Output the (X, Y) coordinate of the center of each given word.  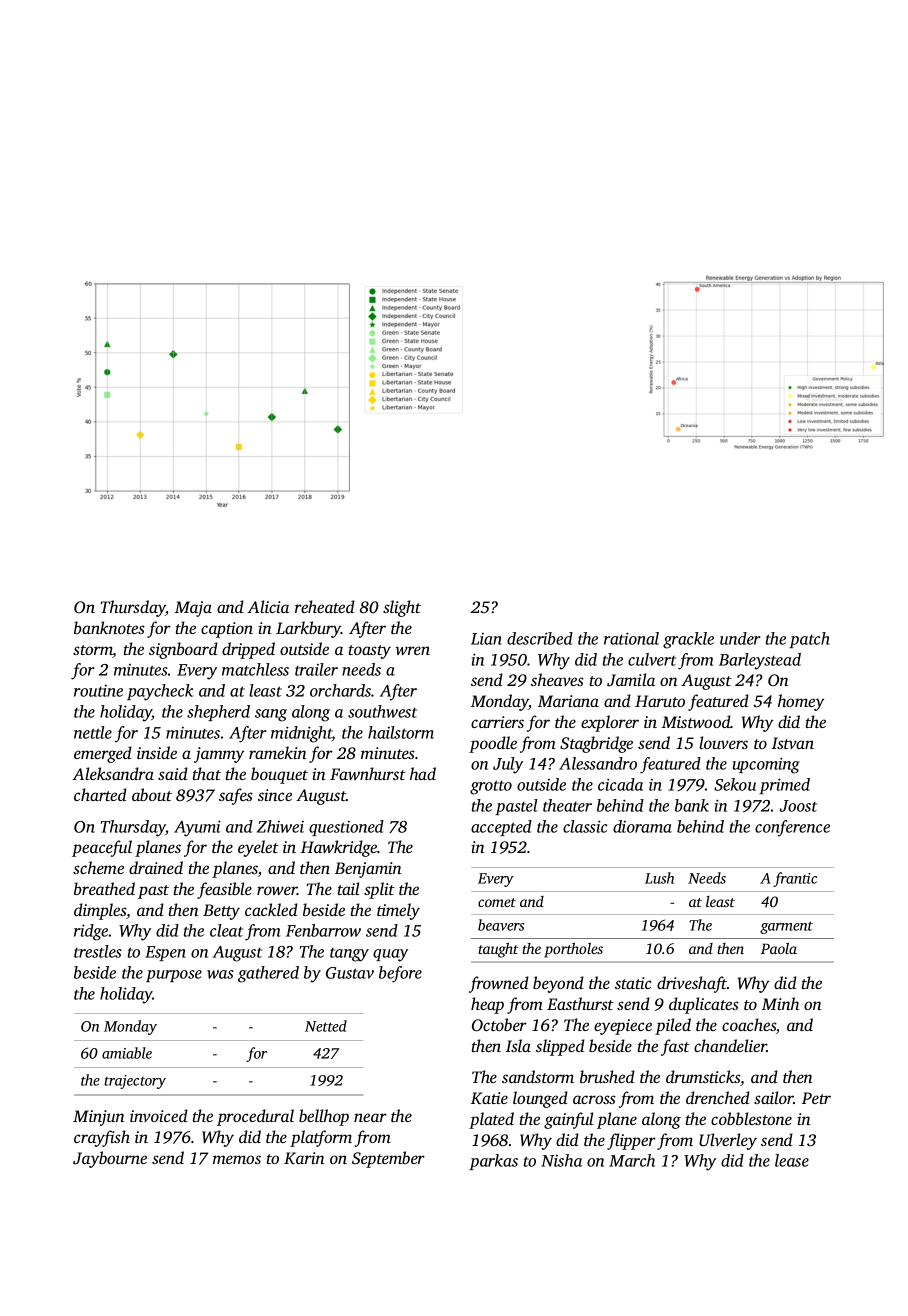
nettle (93, 732)
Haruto (660, 701)
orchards (340, 690)
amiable (127, 1053)
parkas (493, 1162)
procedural (255, 1117)
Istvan (793, 743)
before (400, 974)
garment (786, 927)
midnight (301, 734)
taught (498, 950)
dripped (248, 650)
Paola (779, 948)
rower (277, 890)
